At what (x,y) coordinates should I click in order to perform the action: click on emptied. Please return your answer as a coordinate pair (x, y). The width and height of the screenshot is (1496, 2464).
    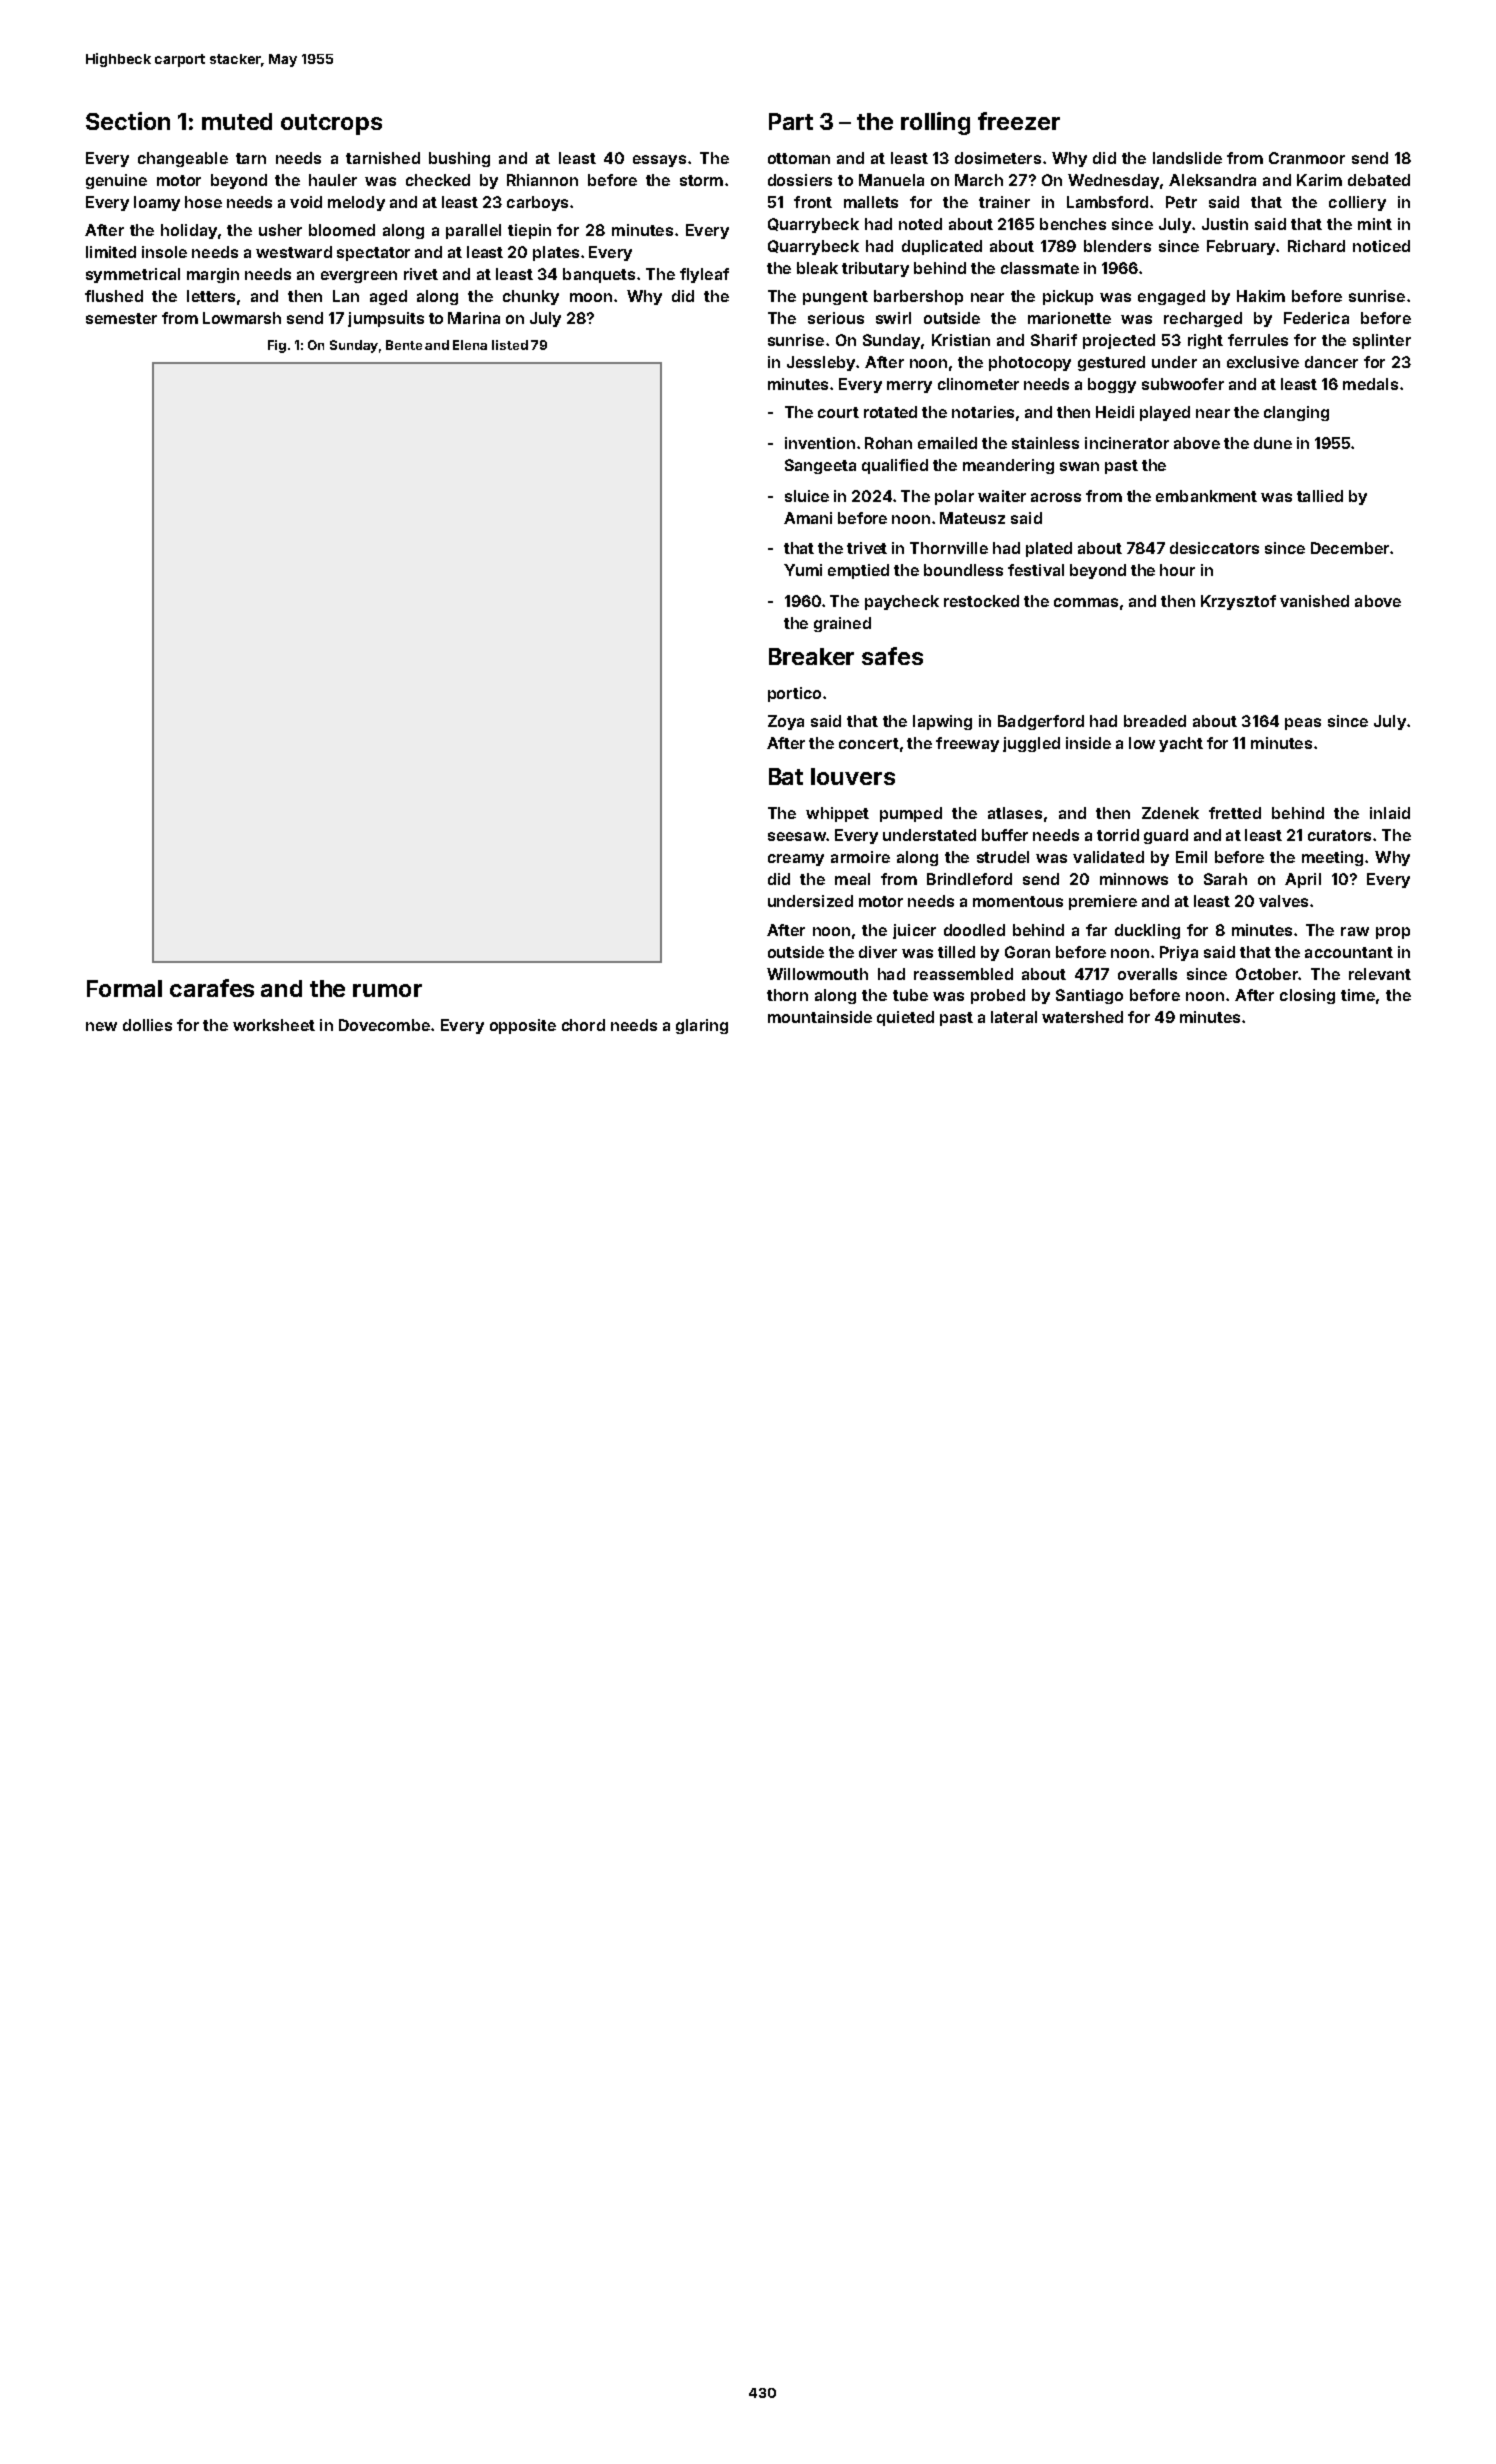
    Looking at the image, I should click on (858, 571).
